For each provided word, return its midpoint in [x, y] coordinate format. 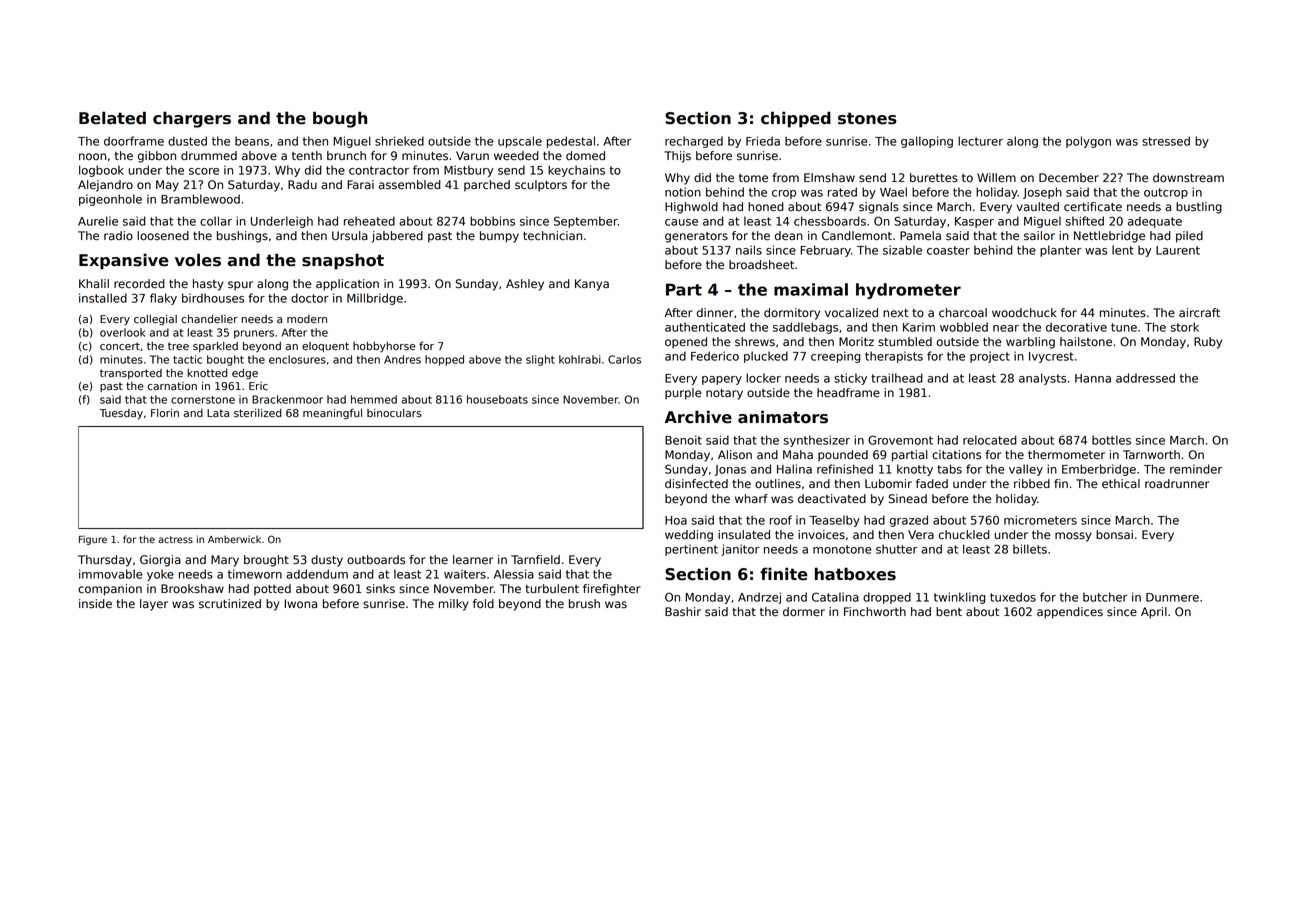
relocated [990, 440]
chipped [796, 119]
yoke [160, 575]
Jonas [730, 470]
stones [867, 118]
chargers [192, 119]
